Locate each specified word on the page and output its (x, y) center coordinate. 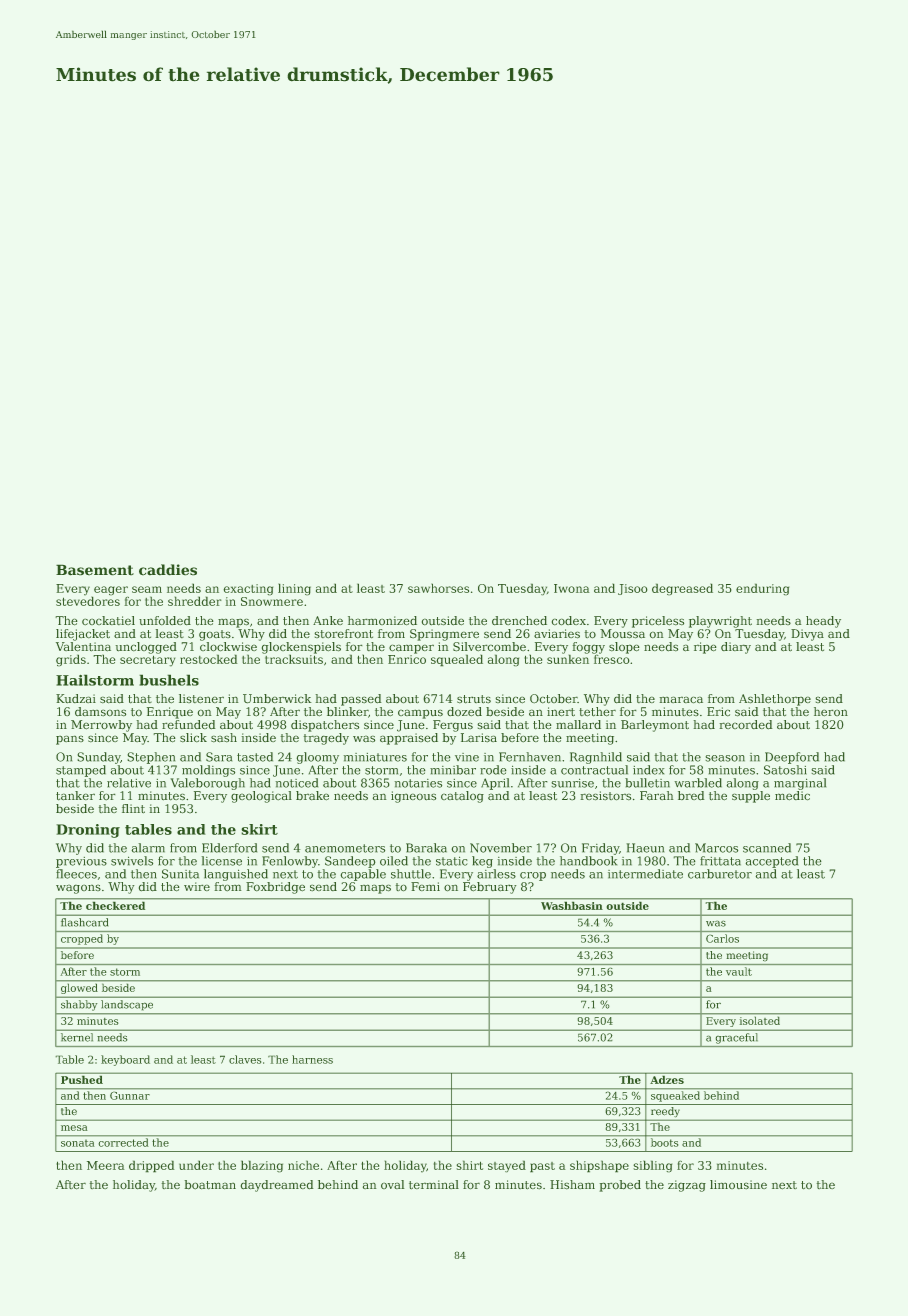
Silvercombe (489, 647)
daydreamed (277, 1186)
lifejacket (83, 635)
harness (312, 1059)
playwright (720, 622)
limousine (738, 1185)
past (542, 1167)
